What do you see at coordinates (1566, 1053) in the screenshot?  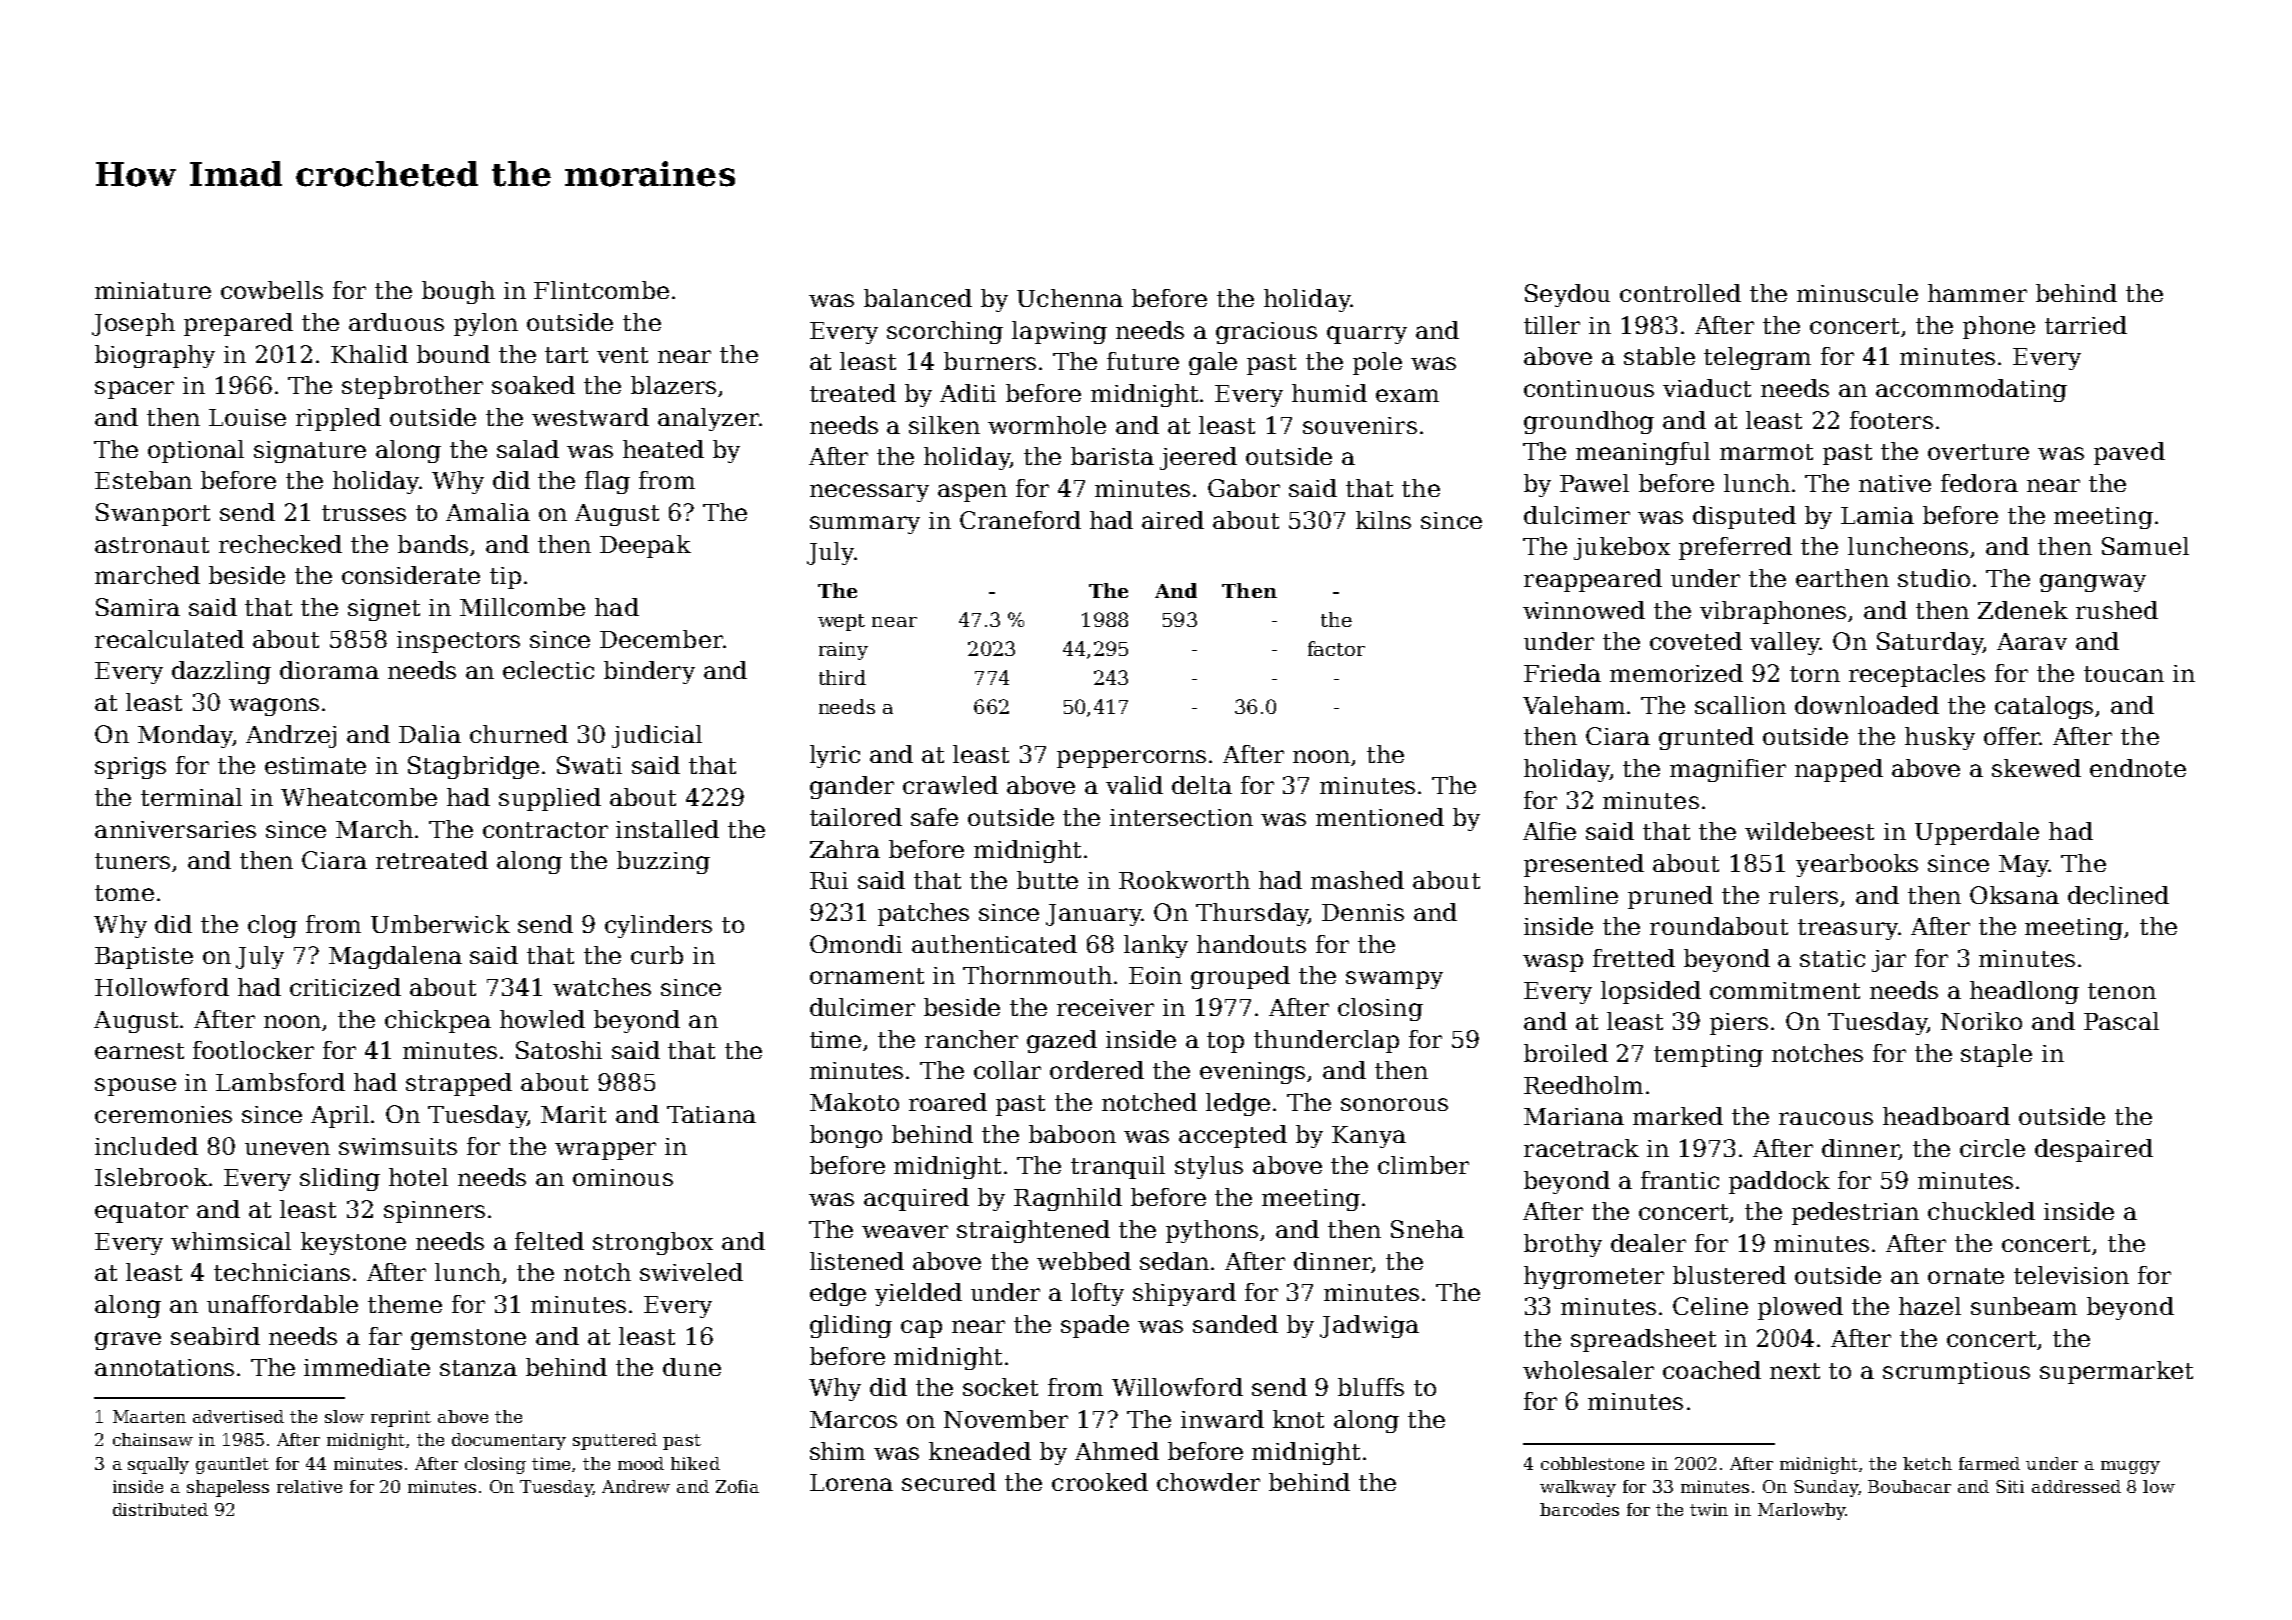 I see `broiled` at bounding box center [1566, 1053].
